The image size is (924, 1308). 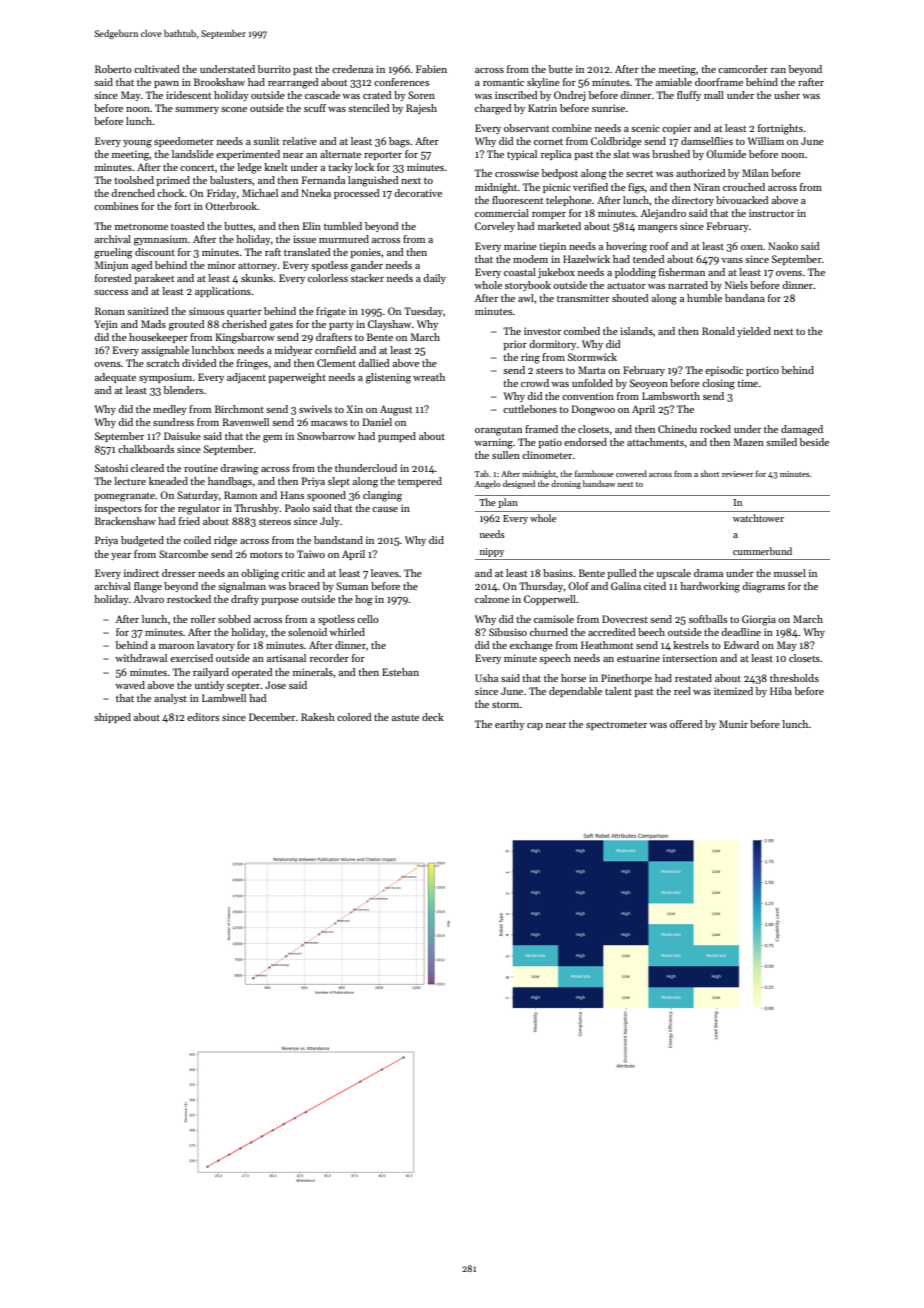 What do you see at coordinates (635, 273) in the document?
I see `plodding` at bounding box center [635, 273].
